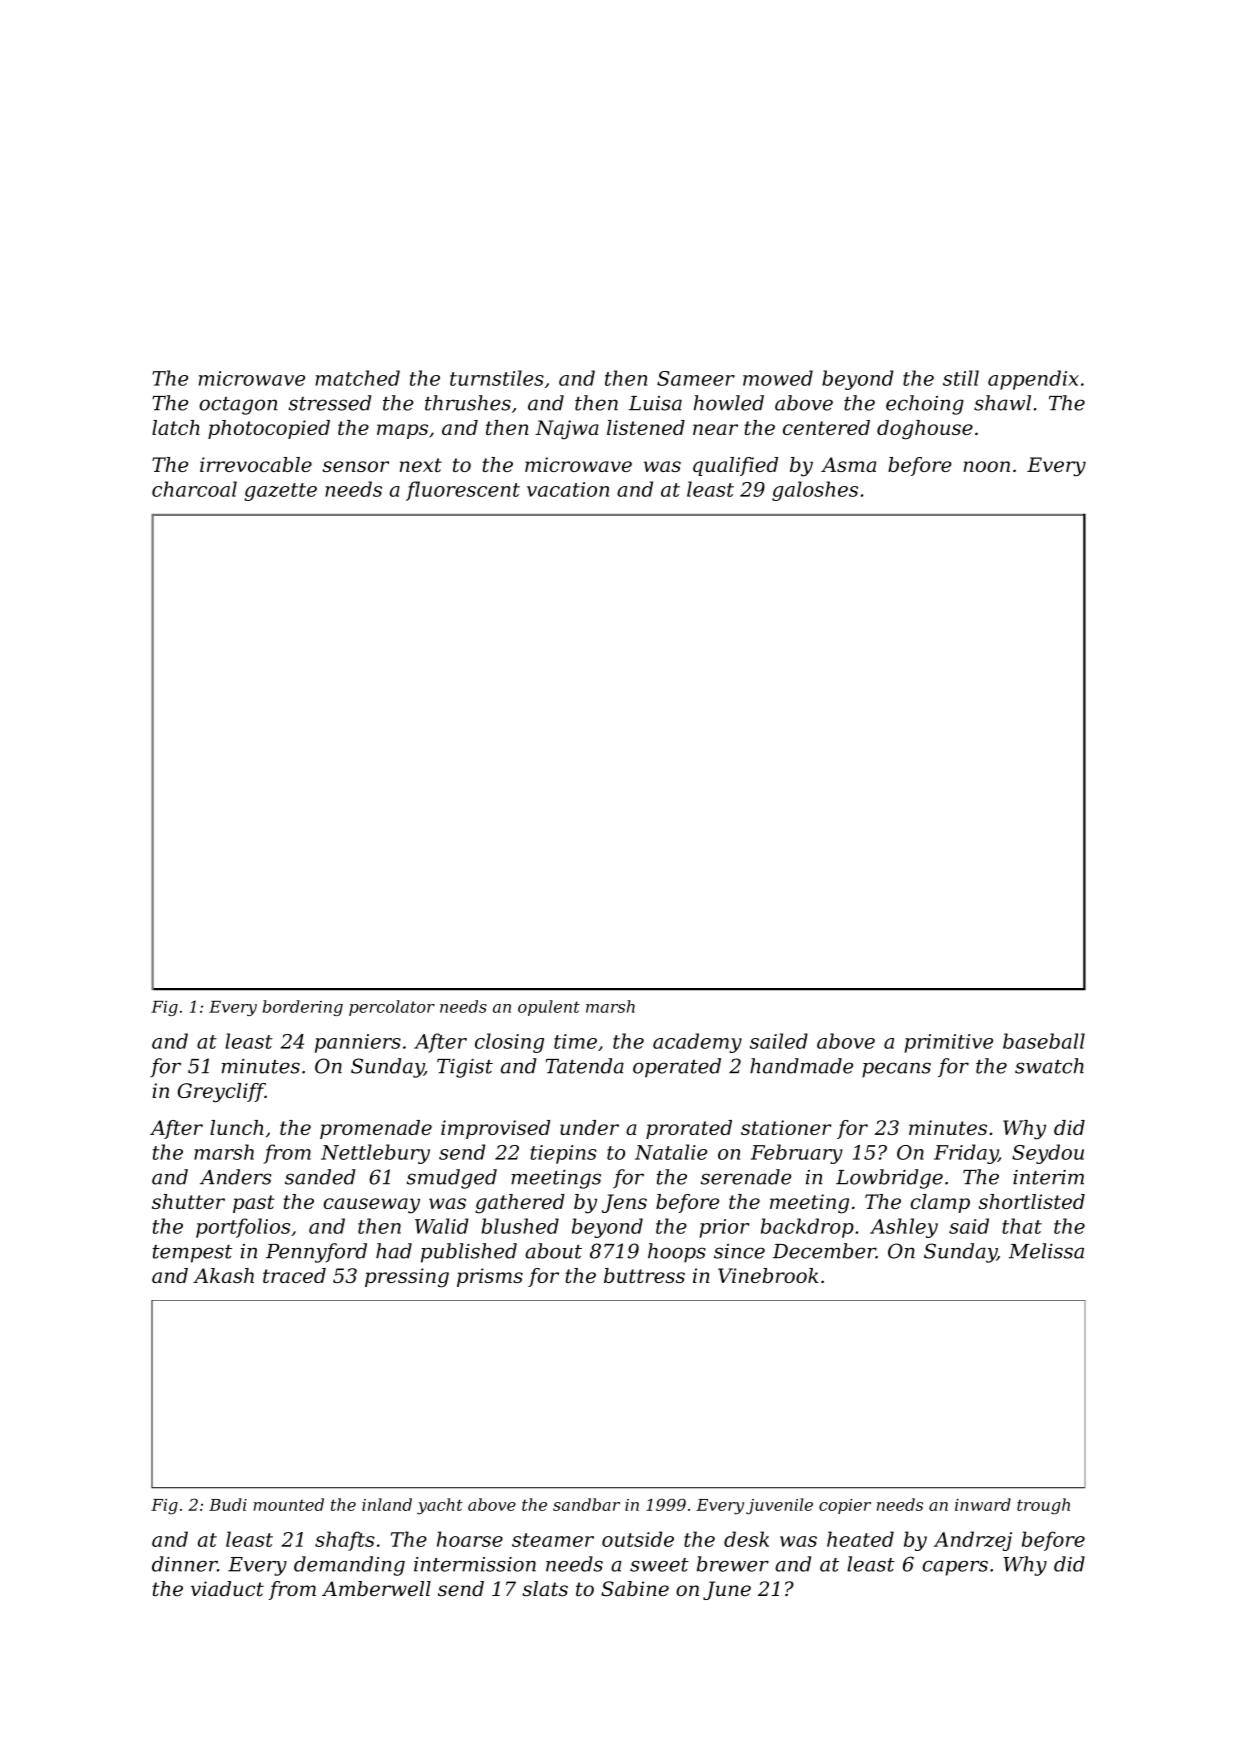  Describe the element at coordinates (238, 406) in the screenshot. I see `octagon` at that location.
